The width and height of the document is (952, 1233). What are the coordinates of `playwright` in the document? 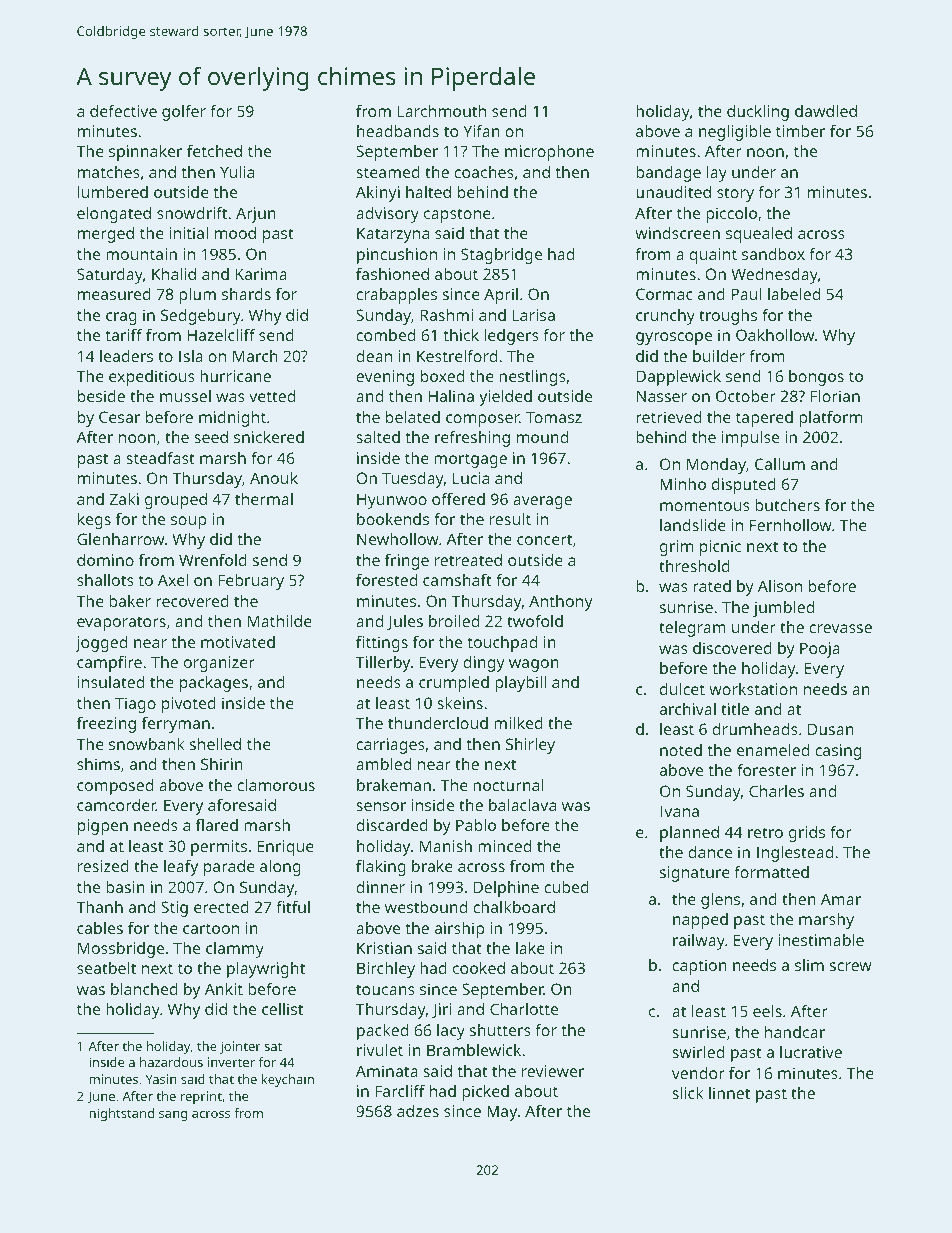 It's located at (266, 970).
